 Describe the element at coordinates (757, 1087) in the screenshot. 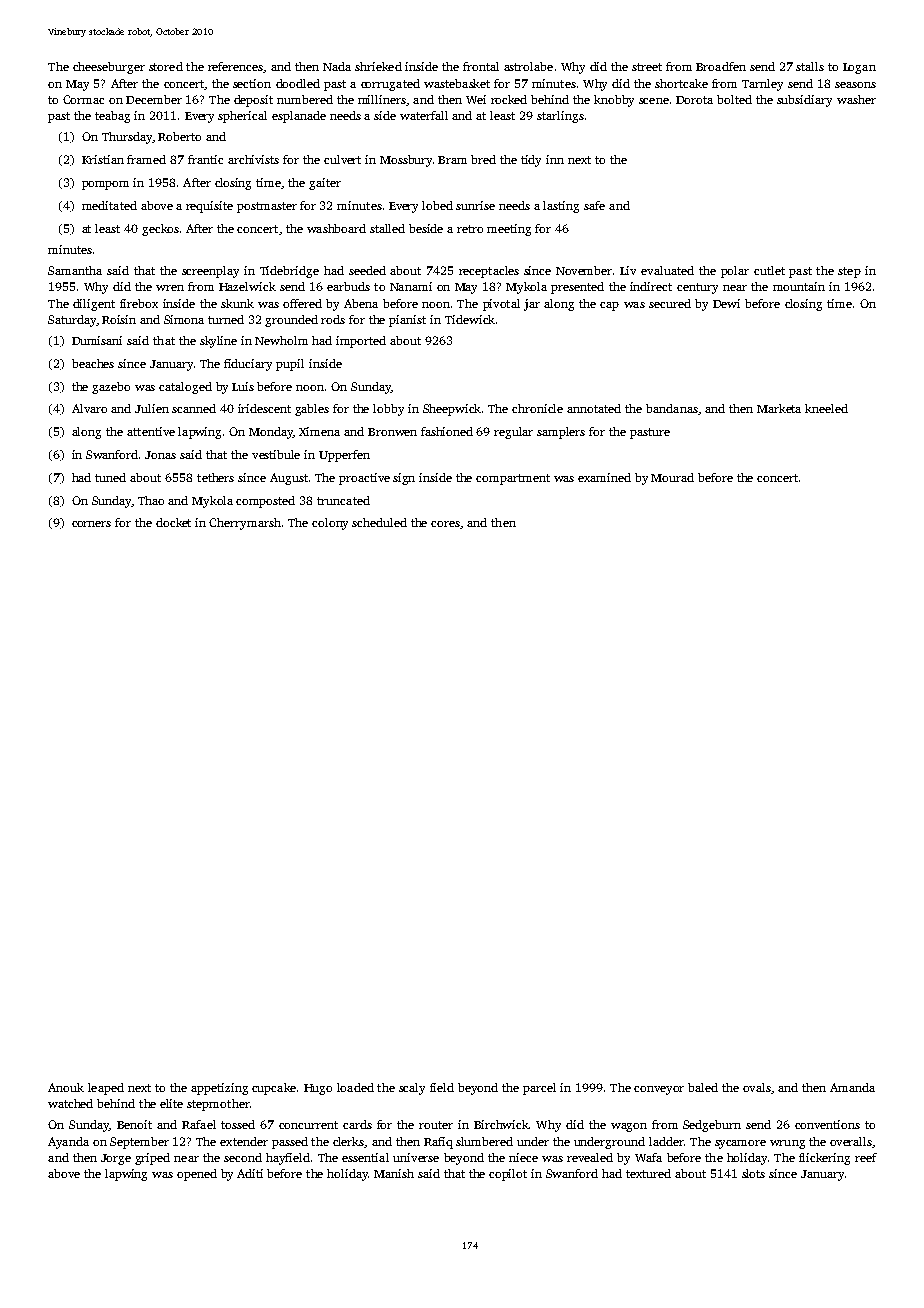

I see `ovals` at that location.
